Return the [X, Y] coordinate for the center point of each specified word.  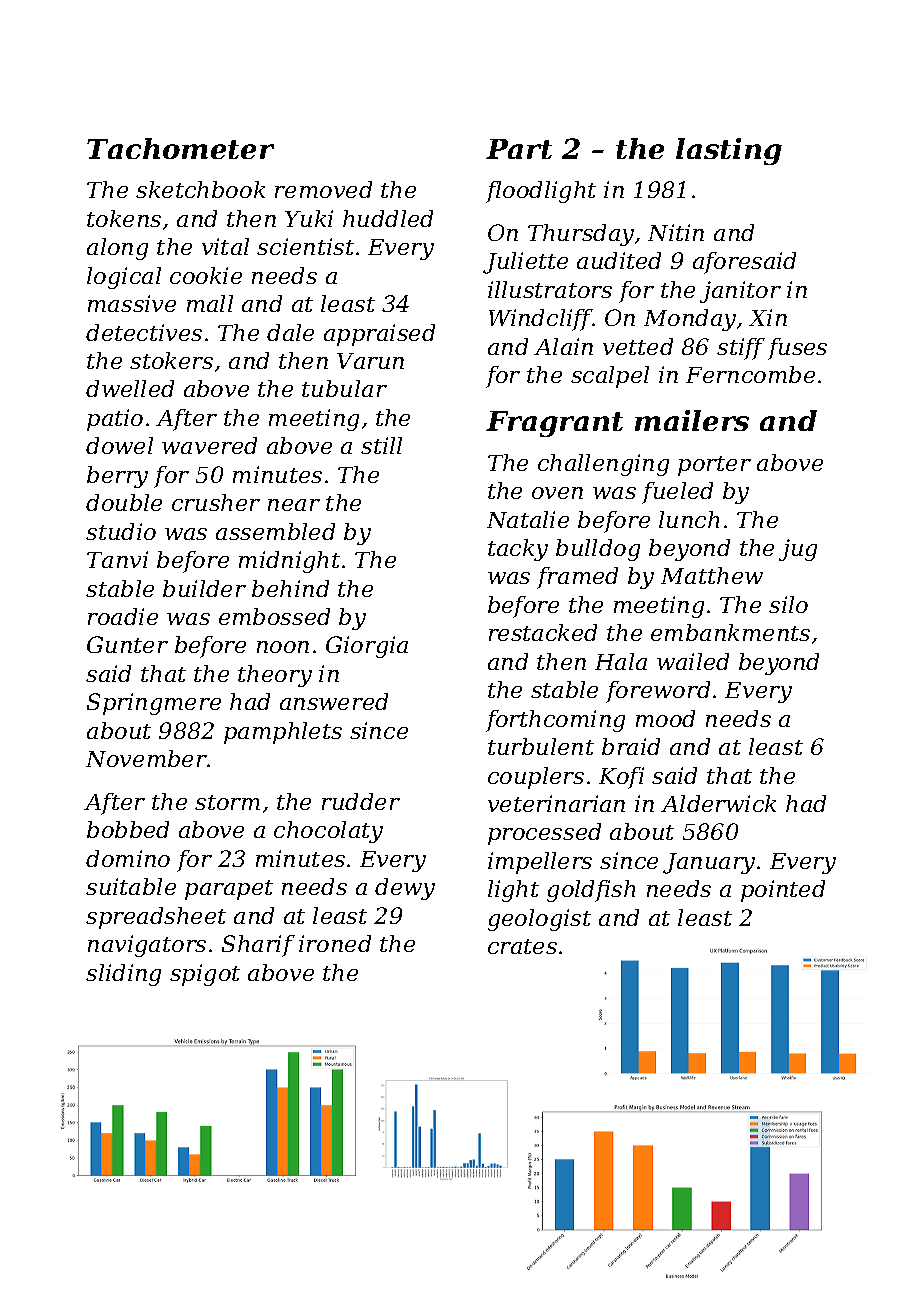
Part [519, 149]
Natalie [528, 519]
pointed [783, 891]
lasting [729, 151]
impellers [540, 863]
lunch [689, 519]
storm [227, 802]
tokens [124, 218]
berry [117, 477]
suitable [131, 886]
